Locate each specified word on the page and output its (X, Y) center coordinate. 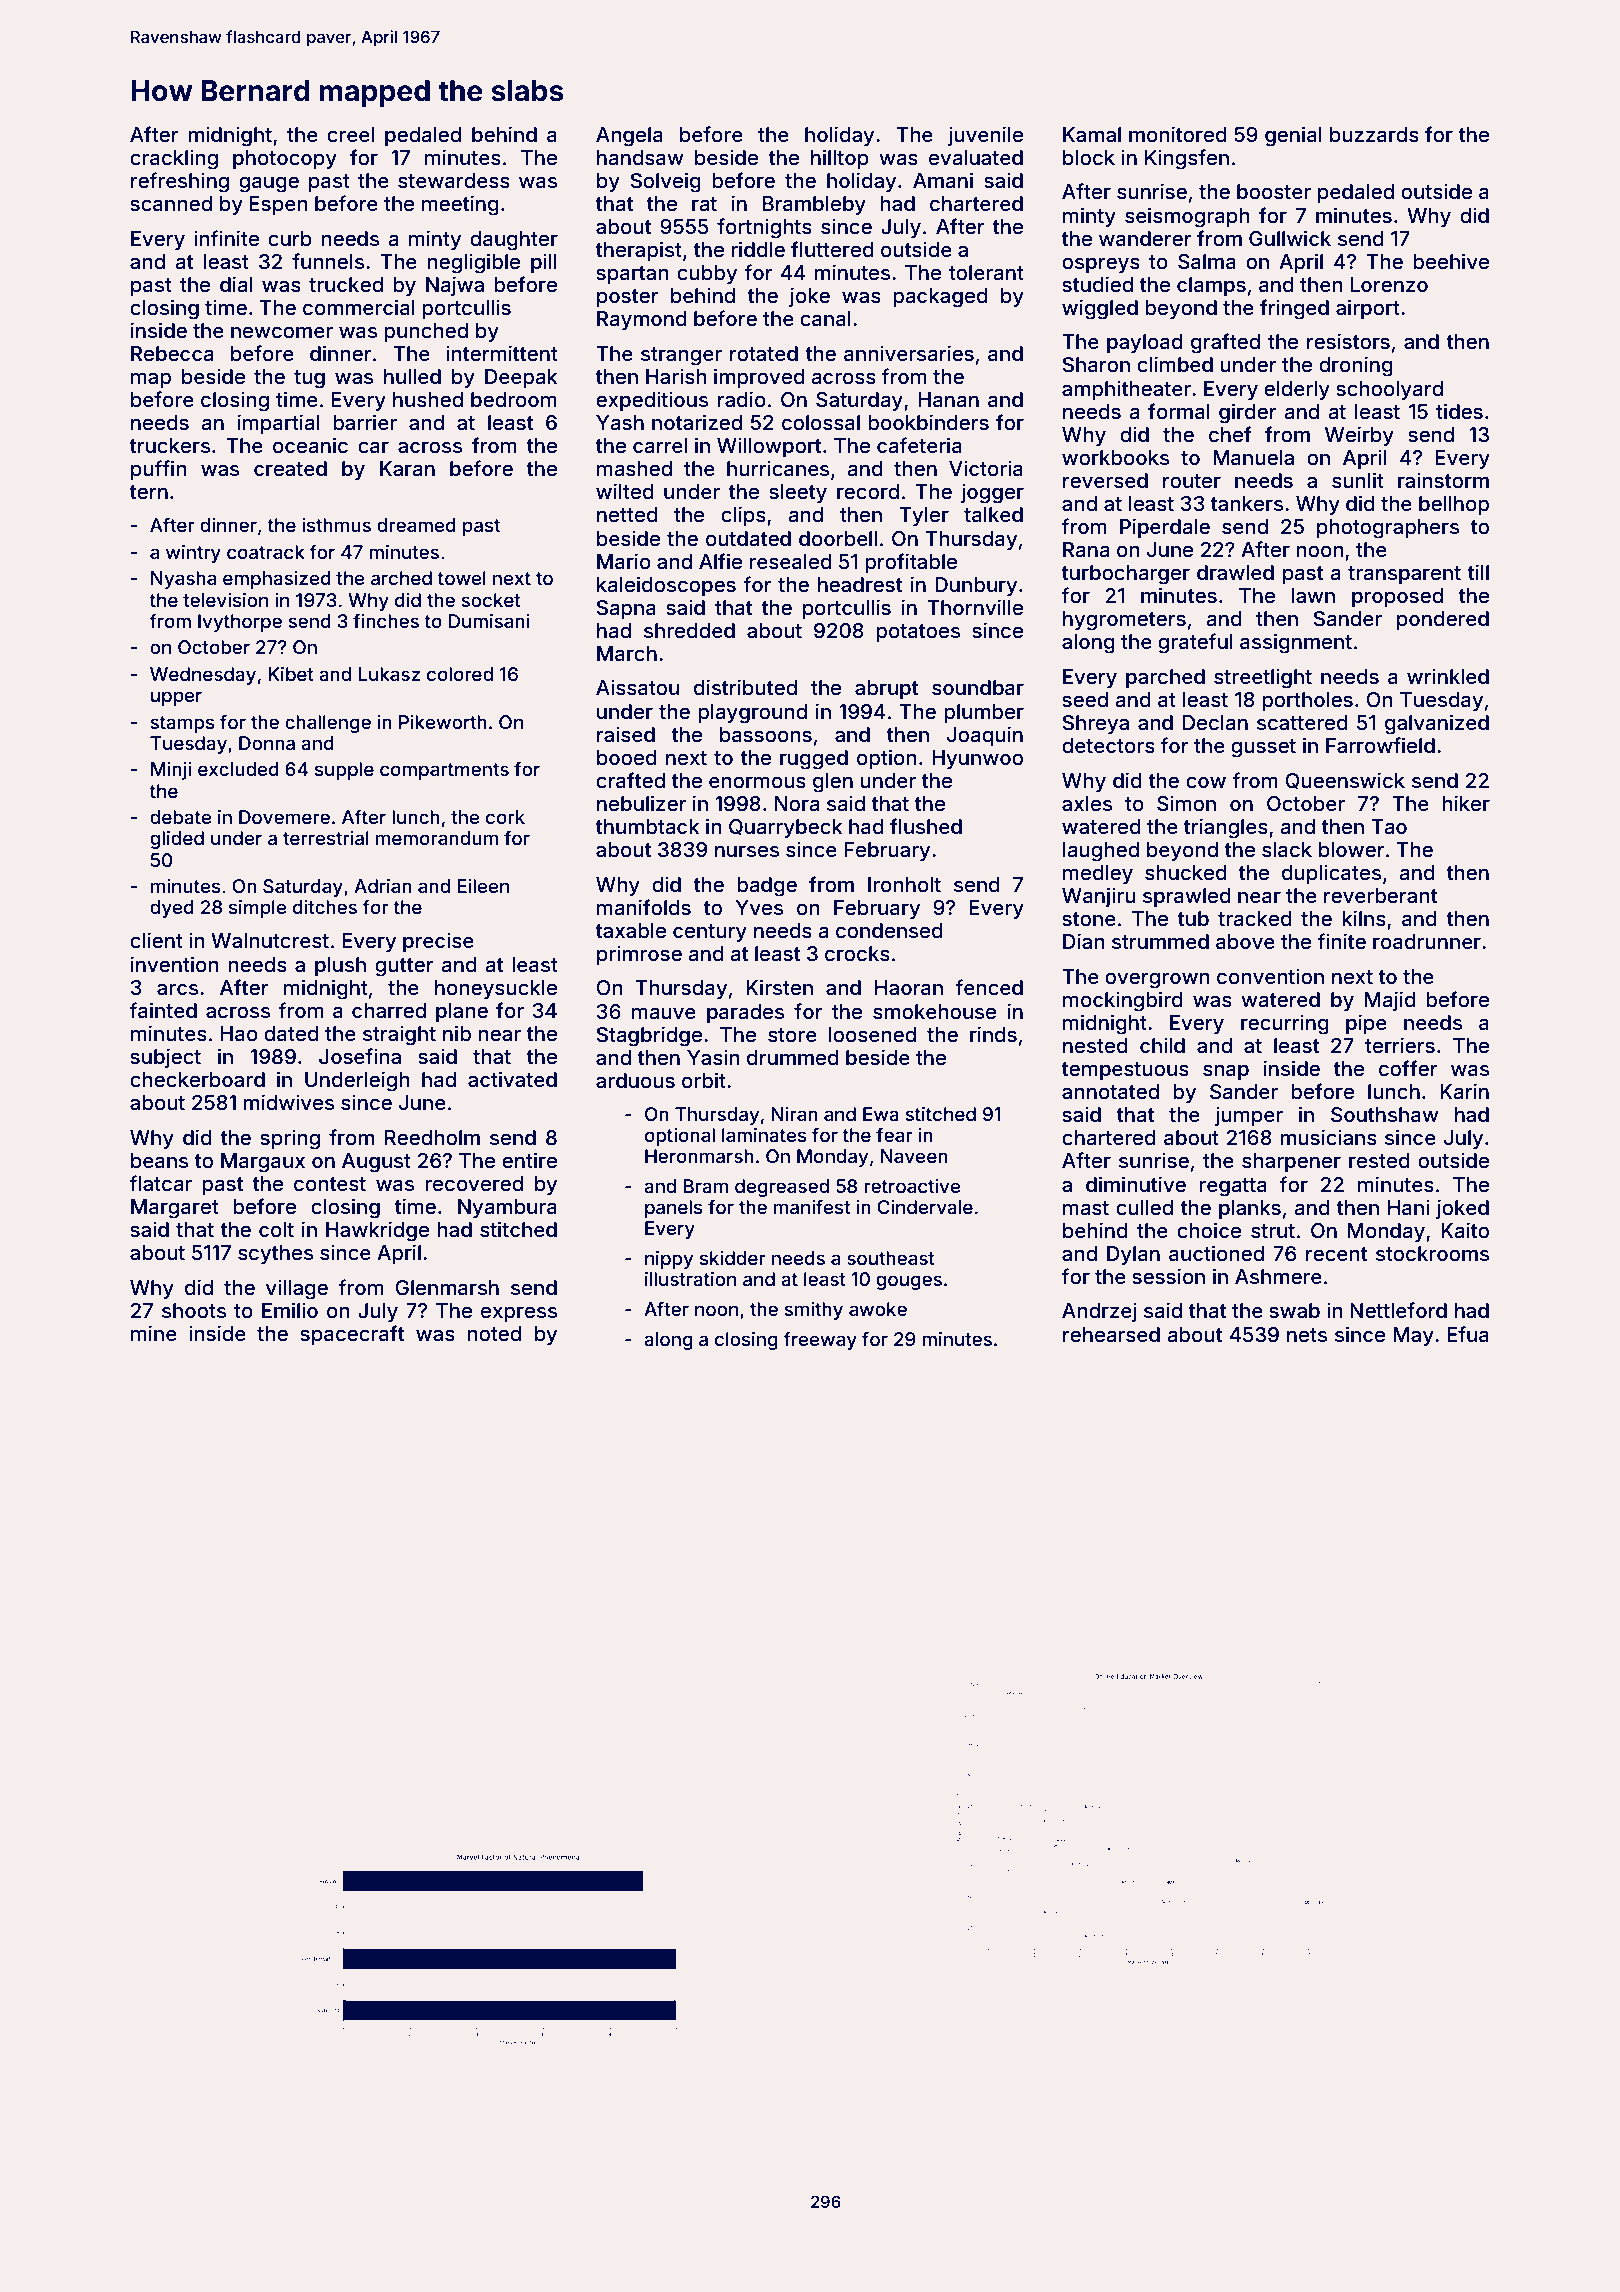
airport (1368, 309)
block (1089, 157)
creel (350, 134)
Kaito (1465, 1230)
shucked (1185, 872)
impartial (278, 424)
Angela (629, 137)
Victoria (986, 468)
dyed (172, 909)
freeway (820, 1340)
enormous (757, 782)
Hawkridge (377, 1231)
